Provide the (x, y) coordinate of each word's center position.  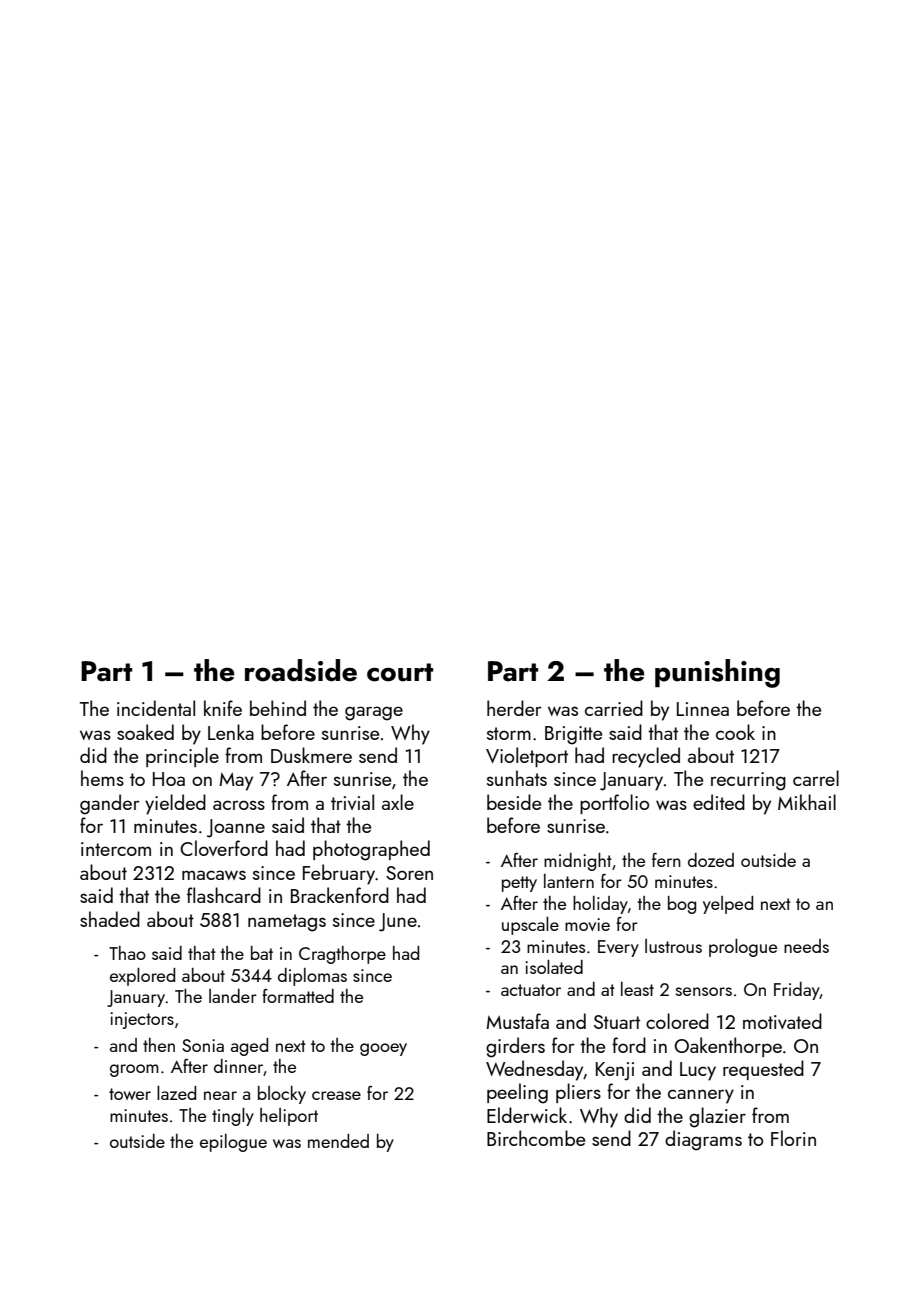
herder (514, 708)
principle (182, 757)
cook (735, 732)
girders (515, 1047)
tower (130, 1094)
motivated (782, 1021)
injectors (142, 1020)
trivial (352, 802)
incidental (156, 708)
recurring (748, 781)
